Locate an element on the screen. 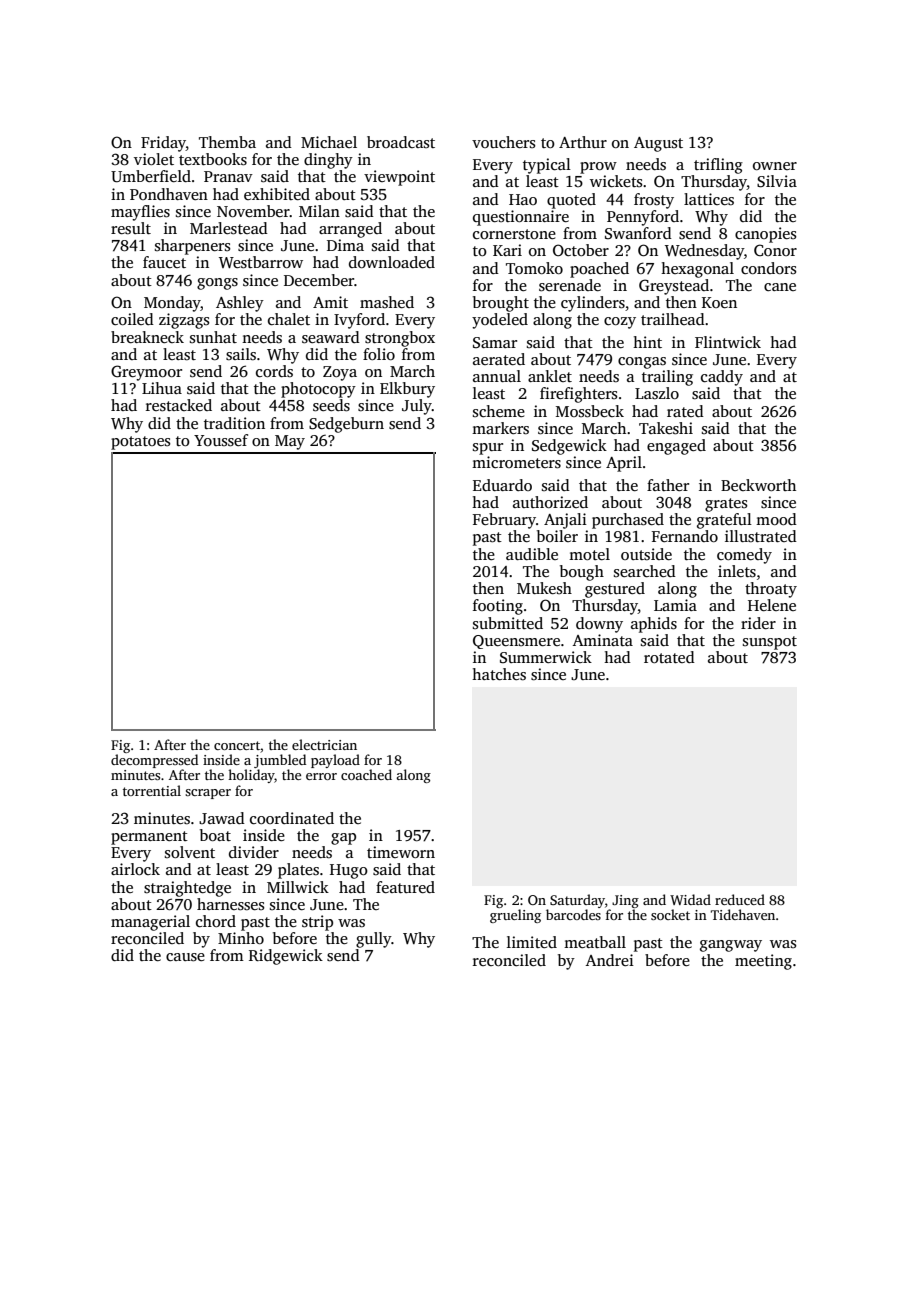 This screenshot has width=908, height=1316. Youssef is located at coordinates (221, 440).
